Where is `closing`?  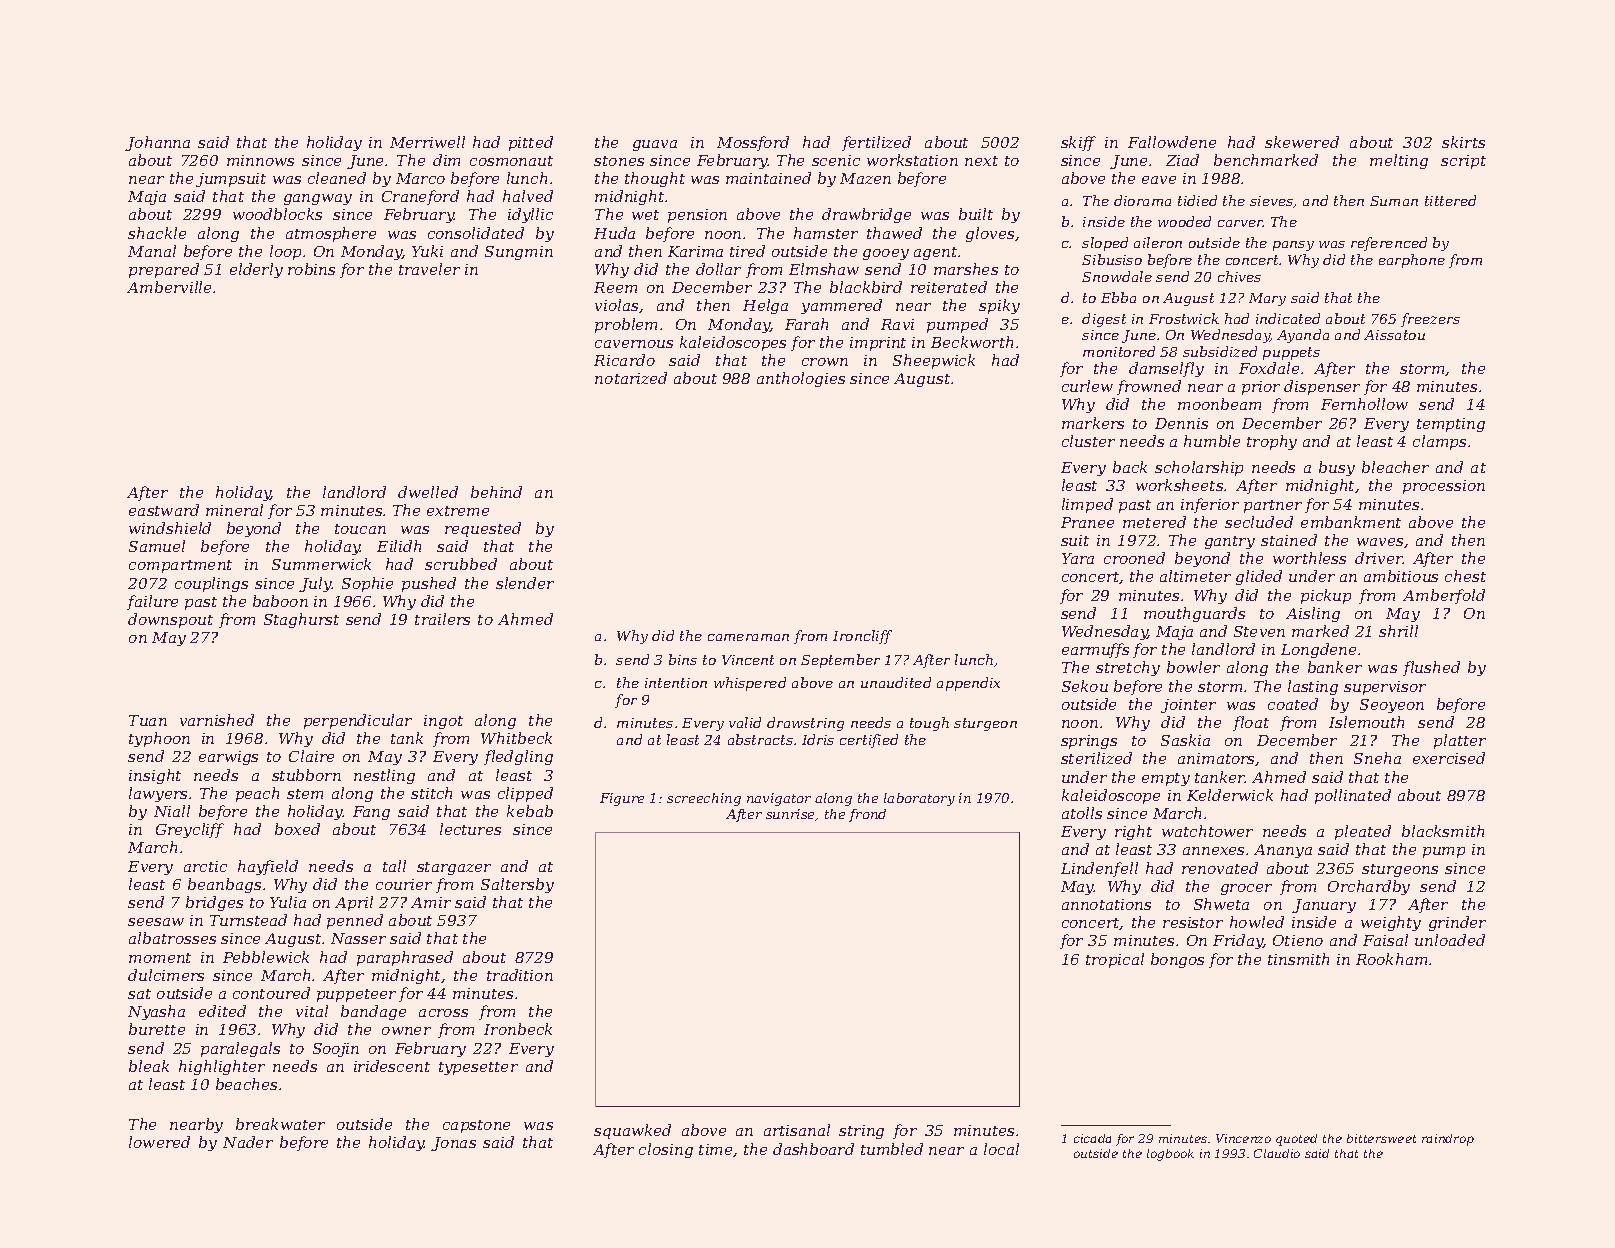
closing is located at coordinates (666, 1150).
